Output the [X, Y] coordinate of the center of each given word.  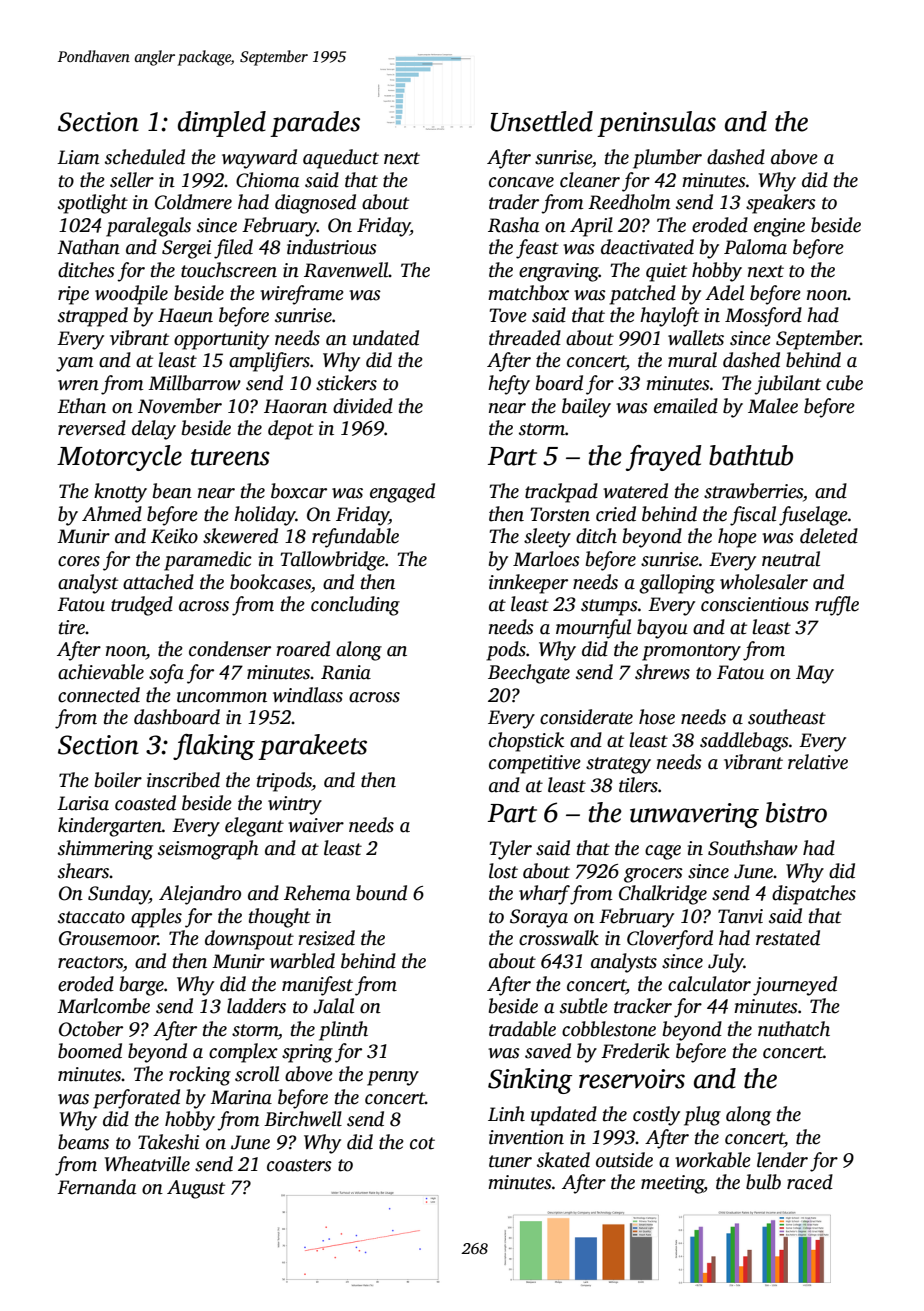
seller [132, 180]
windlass [308, 695]
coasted [145, 803]
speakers [781, 204]
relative [818, 762]
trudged [142, 606]
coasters [299, 1165]
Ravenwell [346, 270]
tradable [522, 1029]
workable [713, 1160]
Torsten [560, 514]
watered [635, 491]
